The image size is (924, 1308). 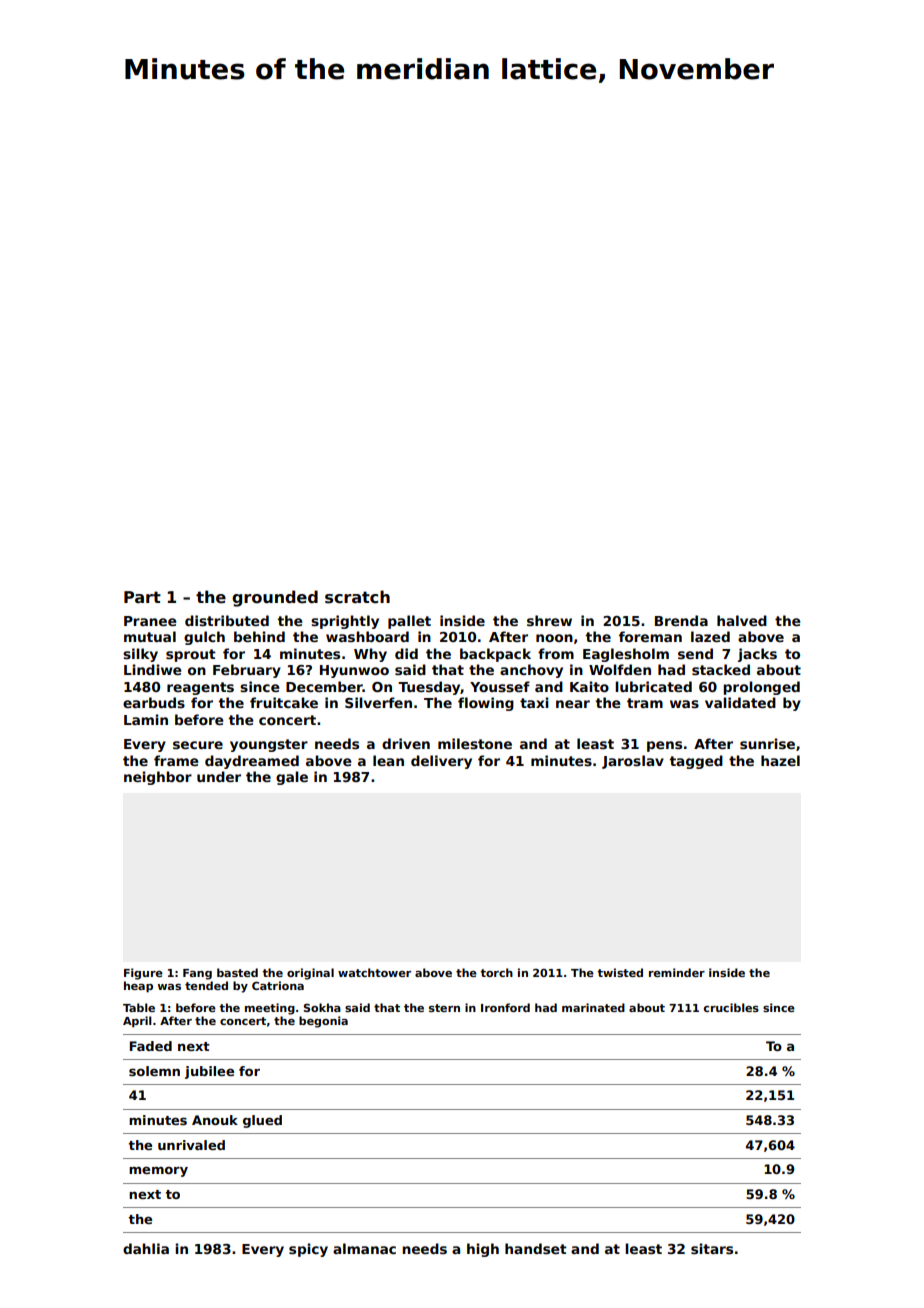 I want to click on Jaroslav, so click(x=633, y=762).
